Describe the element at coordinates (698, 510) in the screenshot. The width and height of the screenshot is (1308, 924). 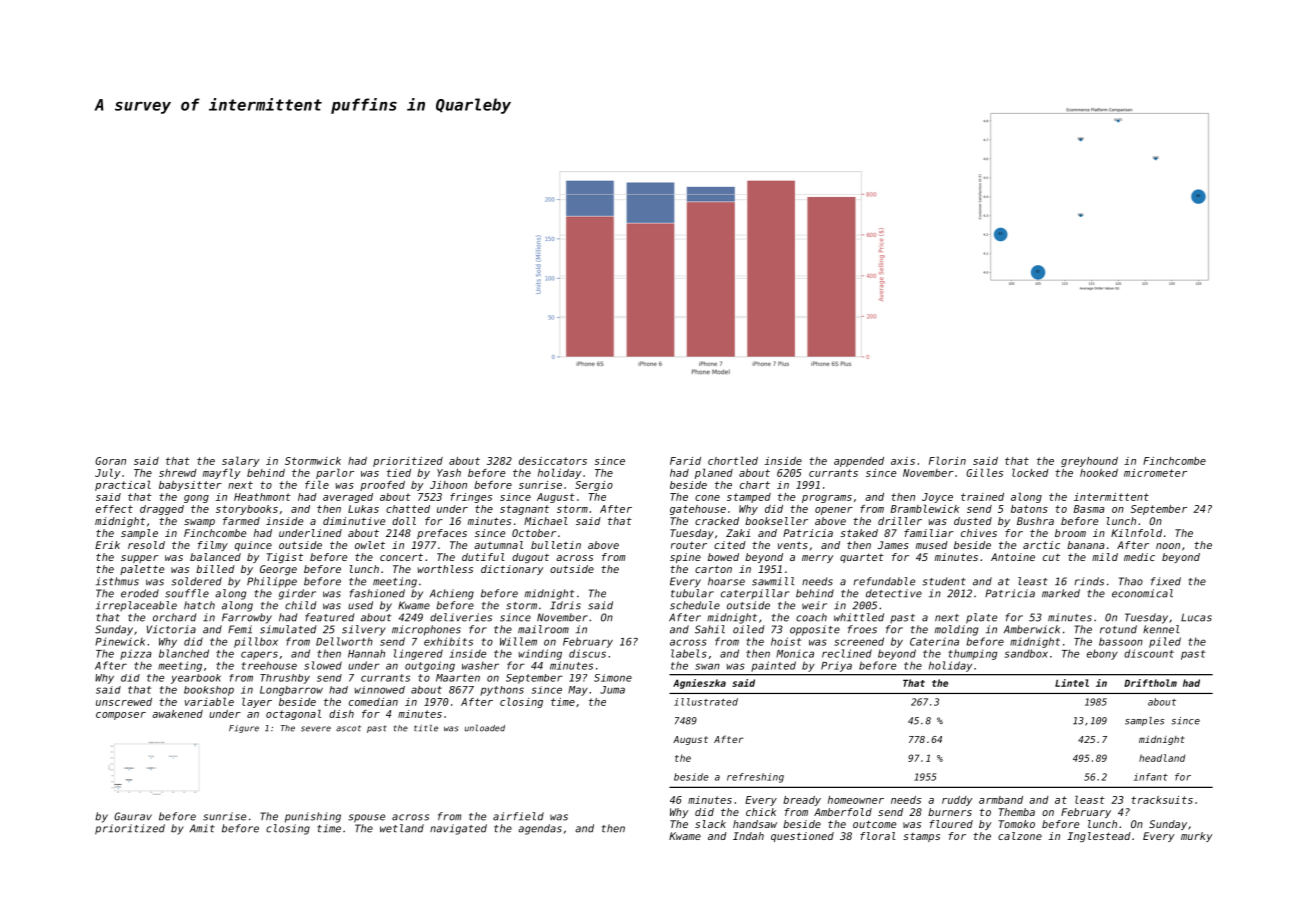
I see `gatehouse` at that location.
